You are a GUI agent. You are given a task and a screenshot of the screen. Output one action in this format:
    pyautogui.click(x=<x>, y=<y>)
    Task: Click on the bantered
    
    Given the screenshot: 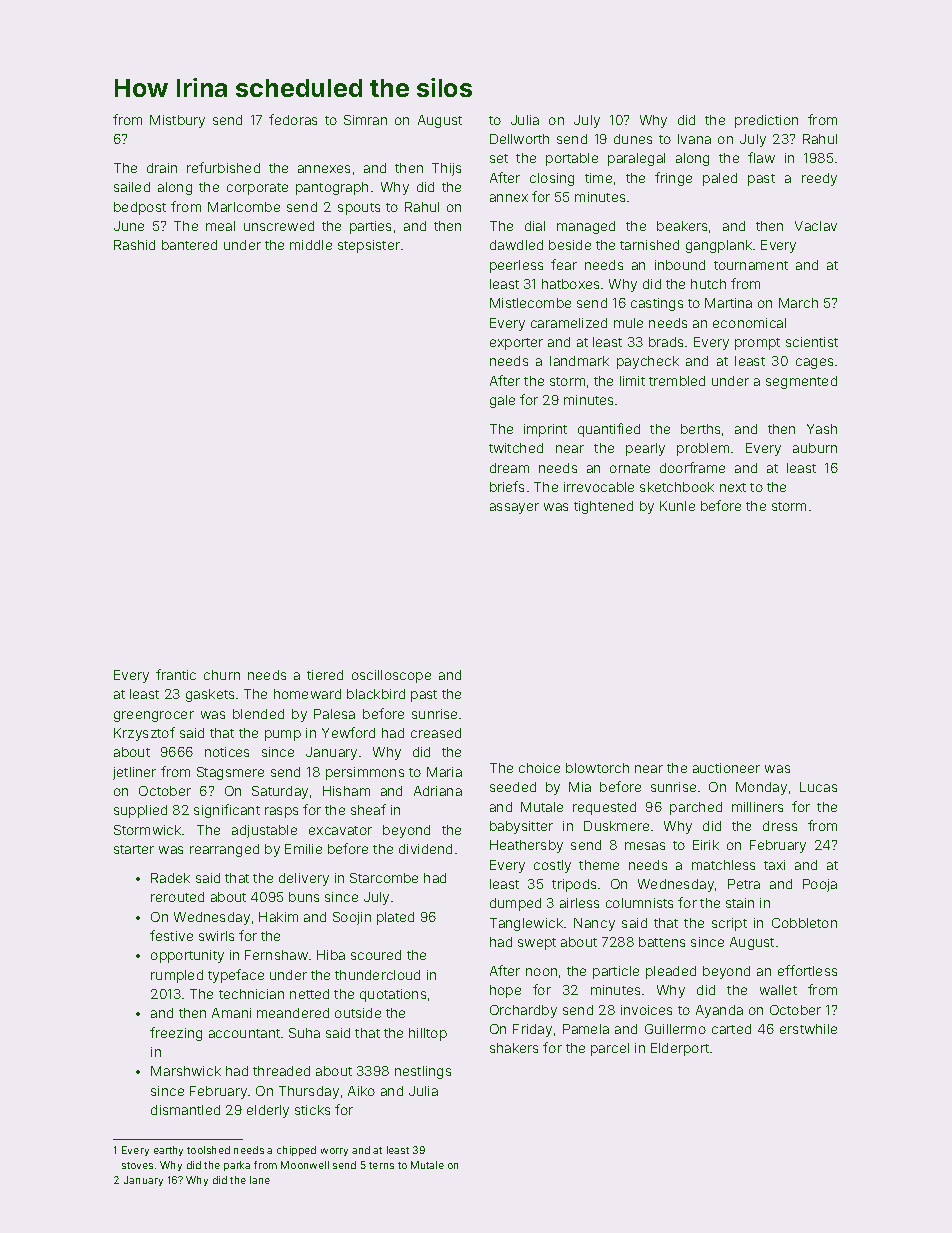 What is the action you would take?
    pyautogui.click(x=189, y=245)
